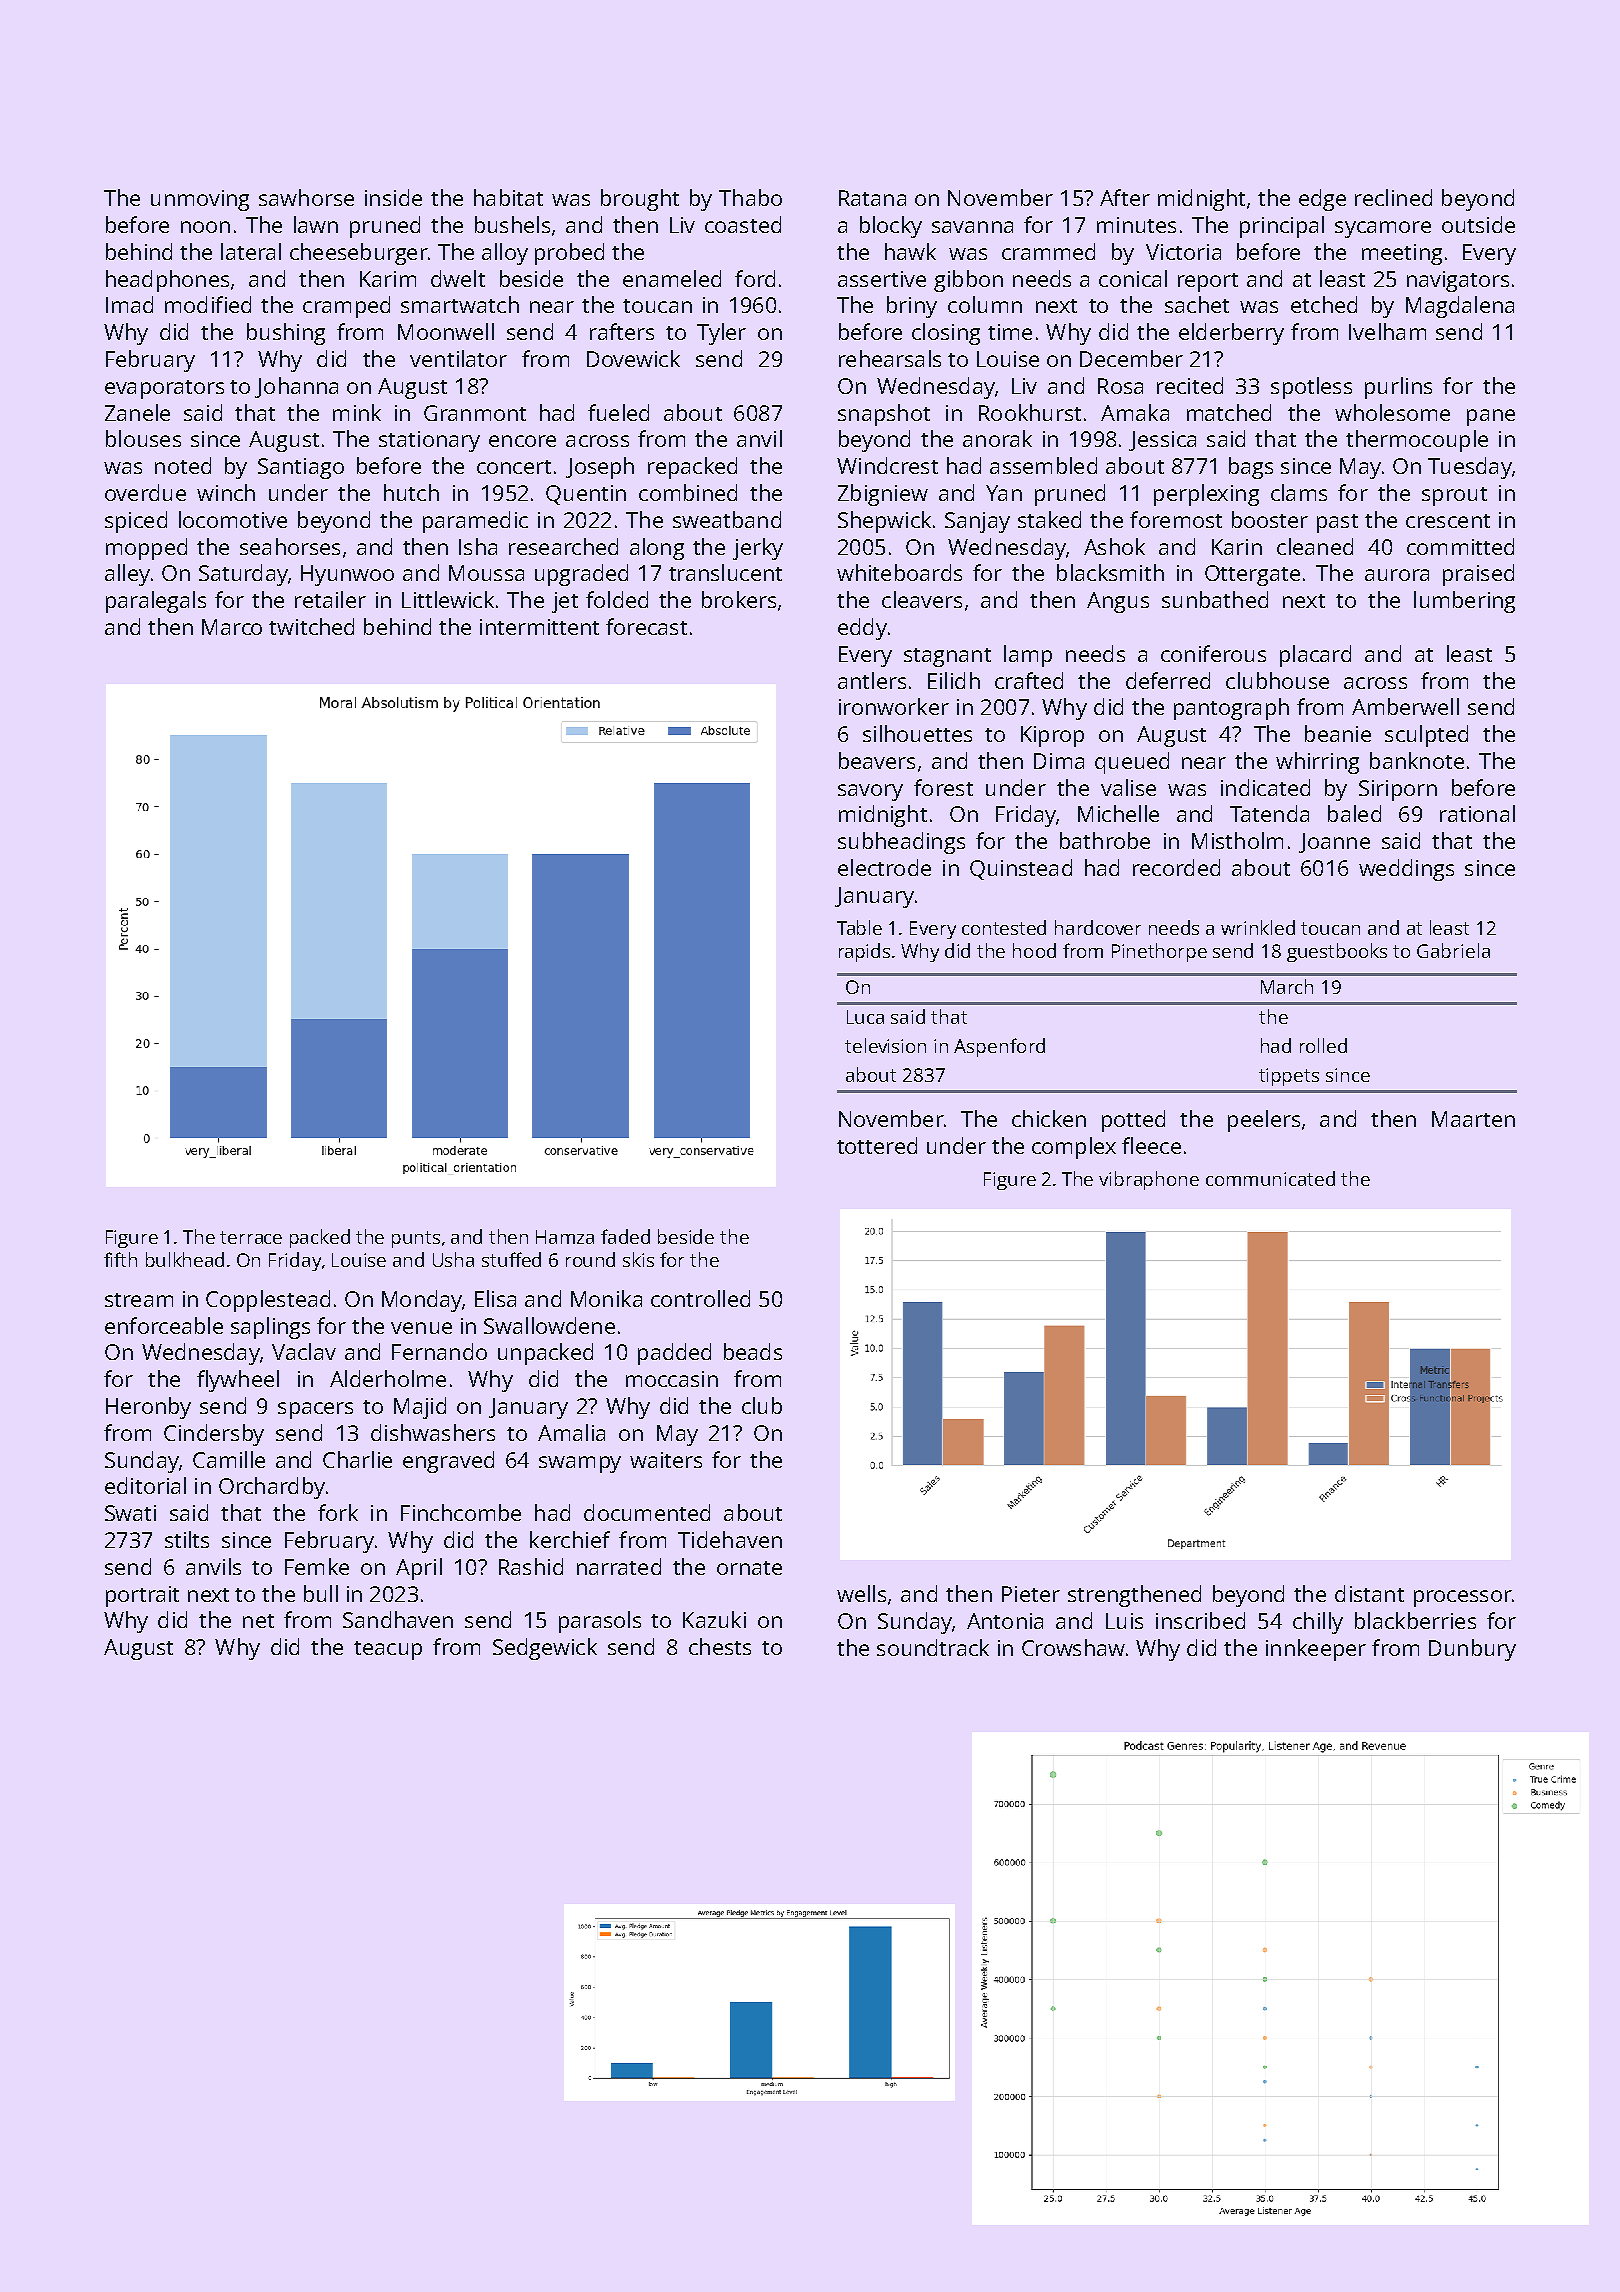 This screenshot has height=2292, width=1620. What do you see at coordinates (721, 334) in the screenshot?
I see `Tyler` at bounding box center [721, 334].
